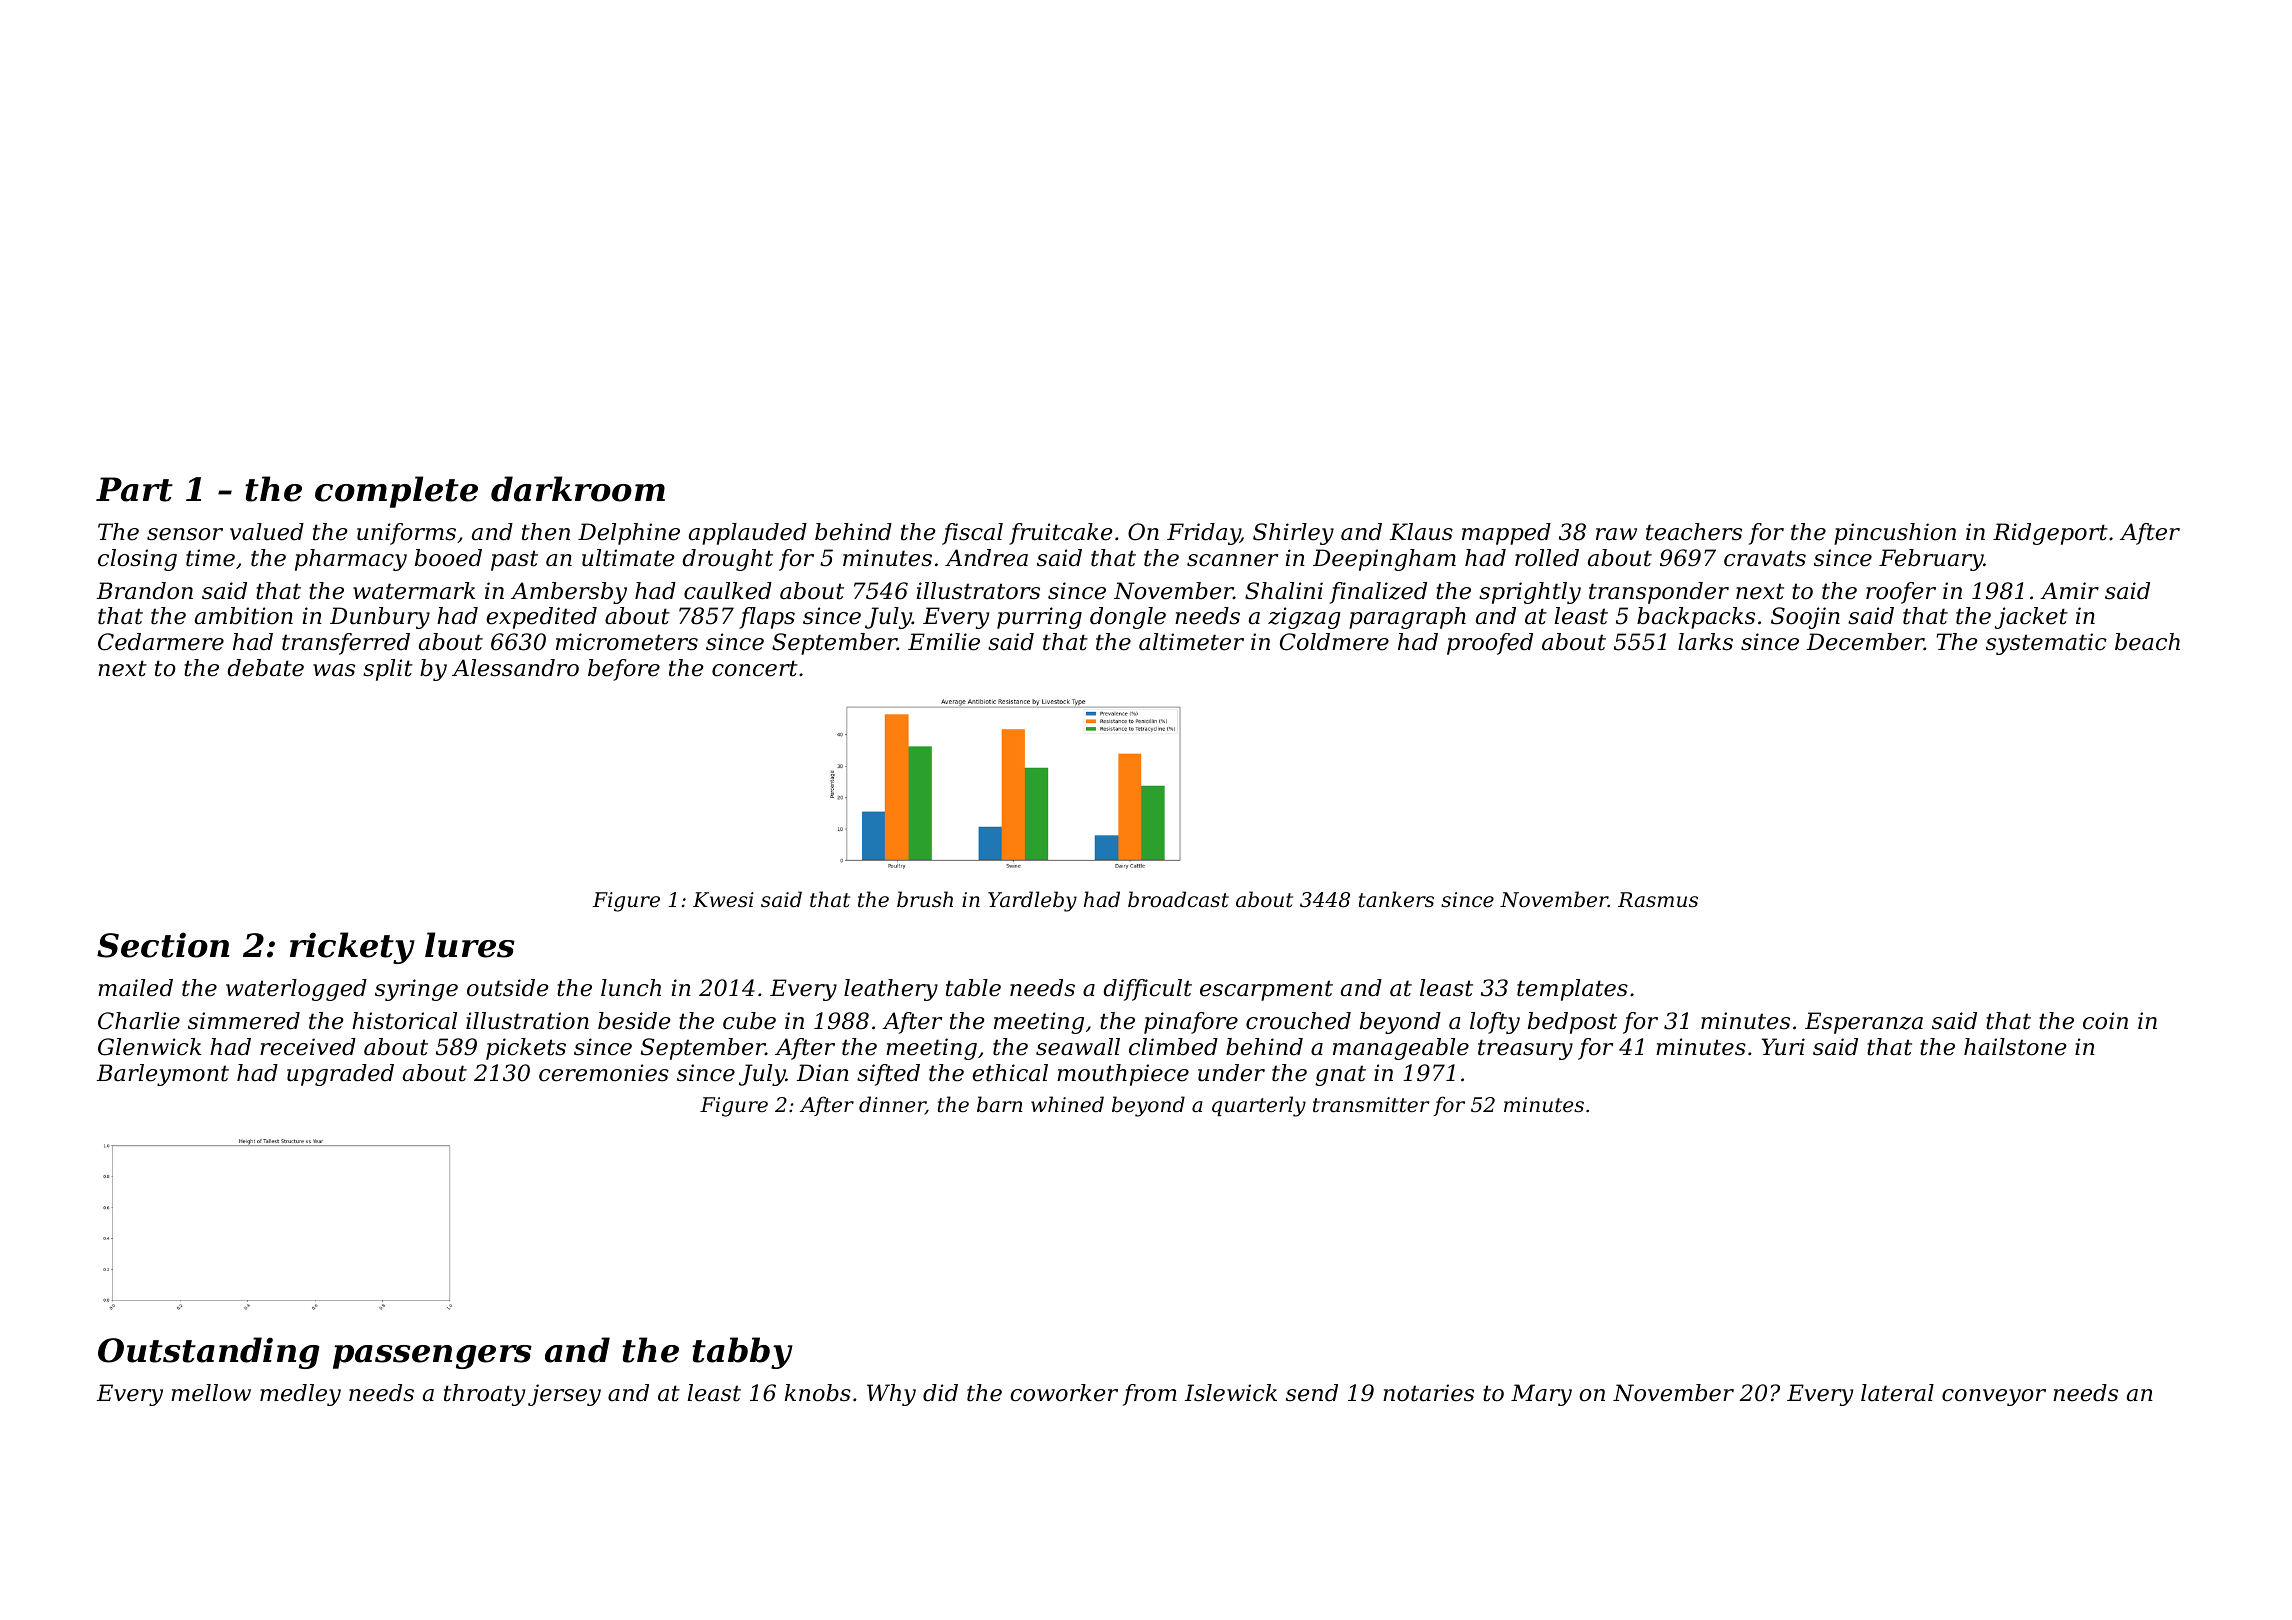 The width and height of the screenshot is (2292, 1620). What do you see at coordinates (1994, 1397) in the screenshot?
I see `conveyor` at bounding box center [1994, 1397].
